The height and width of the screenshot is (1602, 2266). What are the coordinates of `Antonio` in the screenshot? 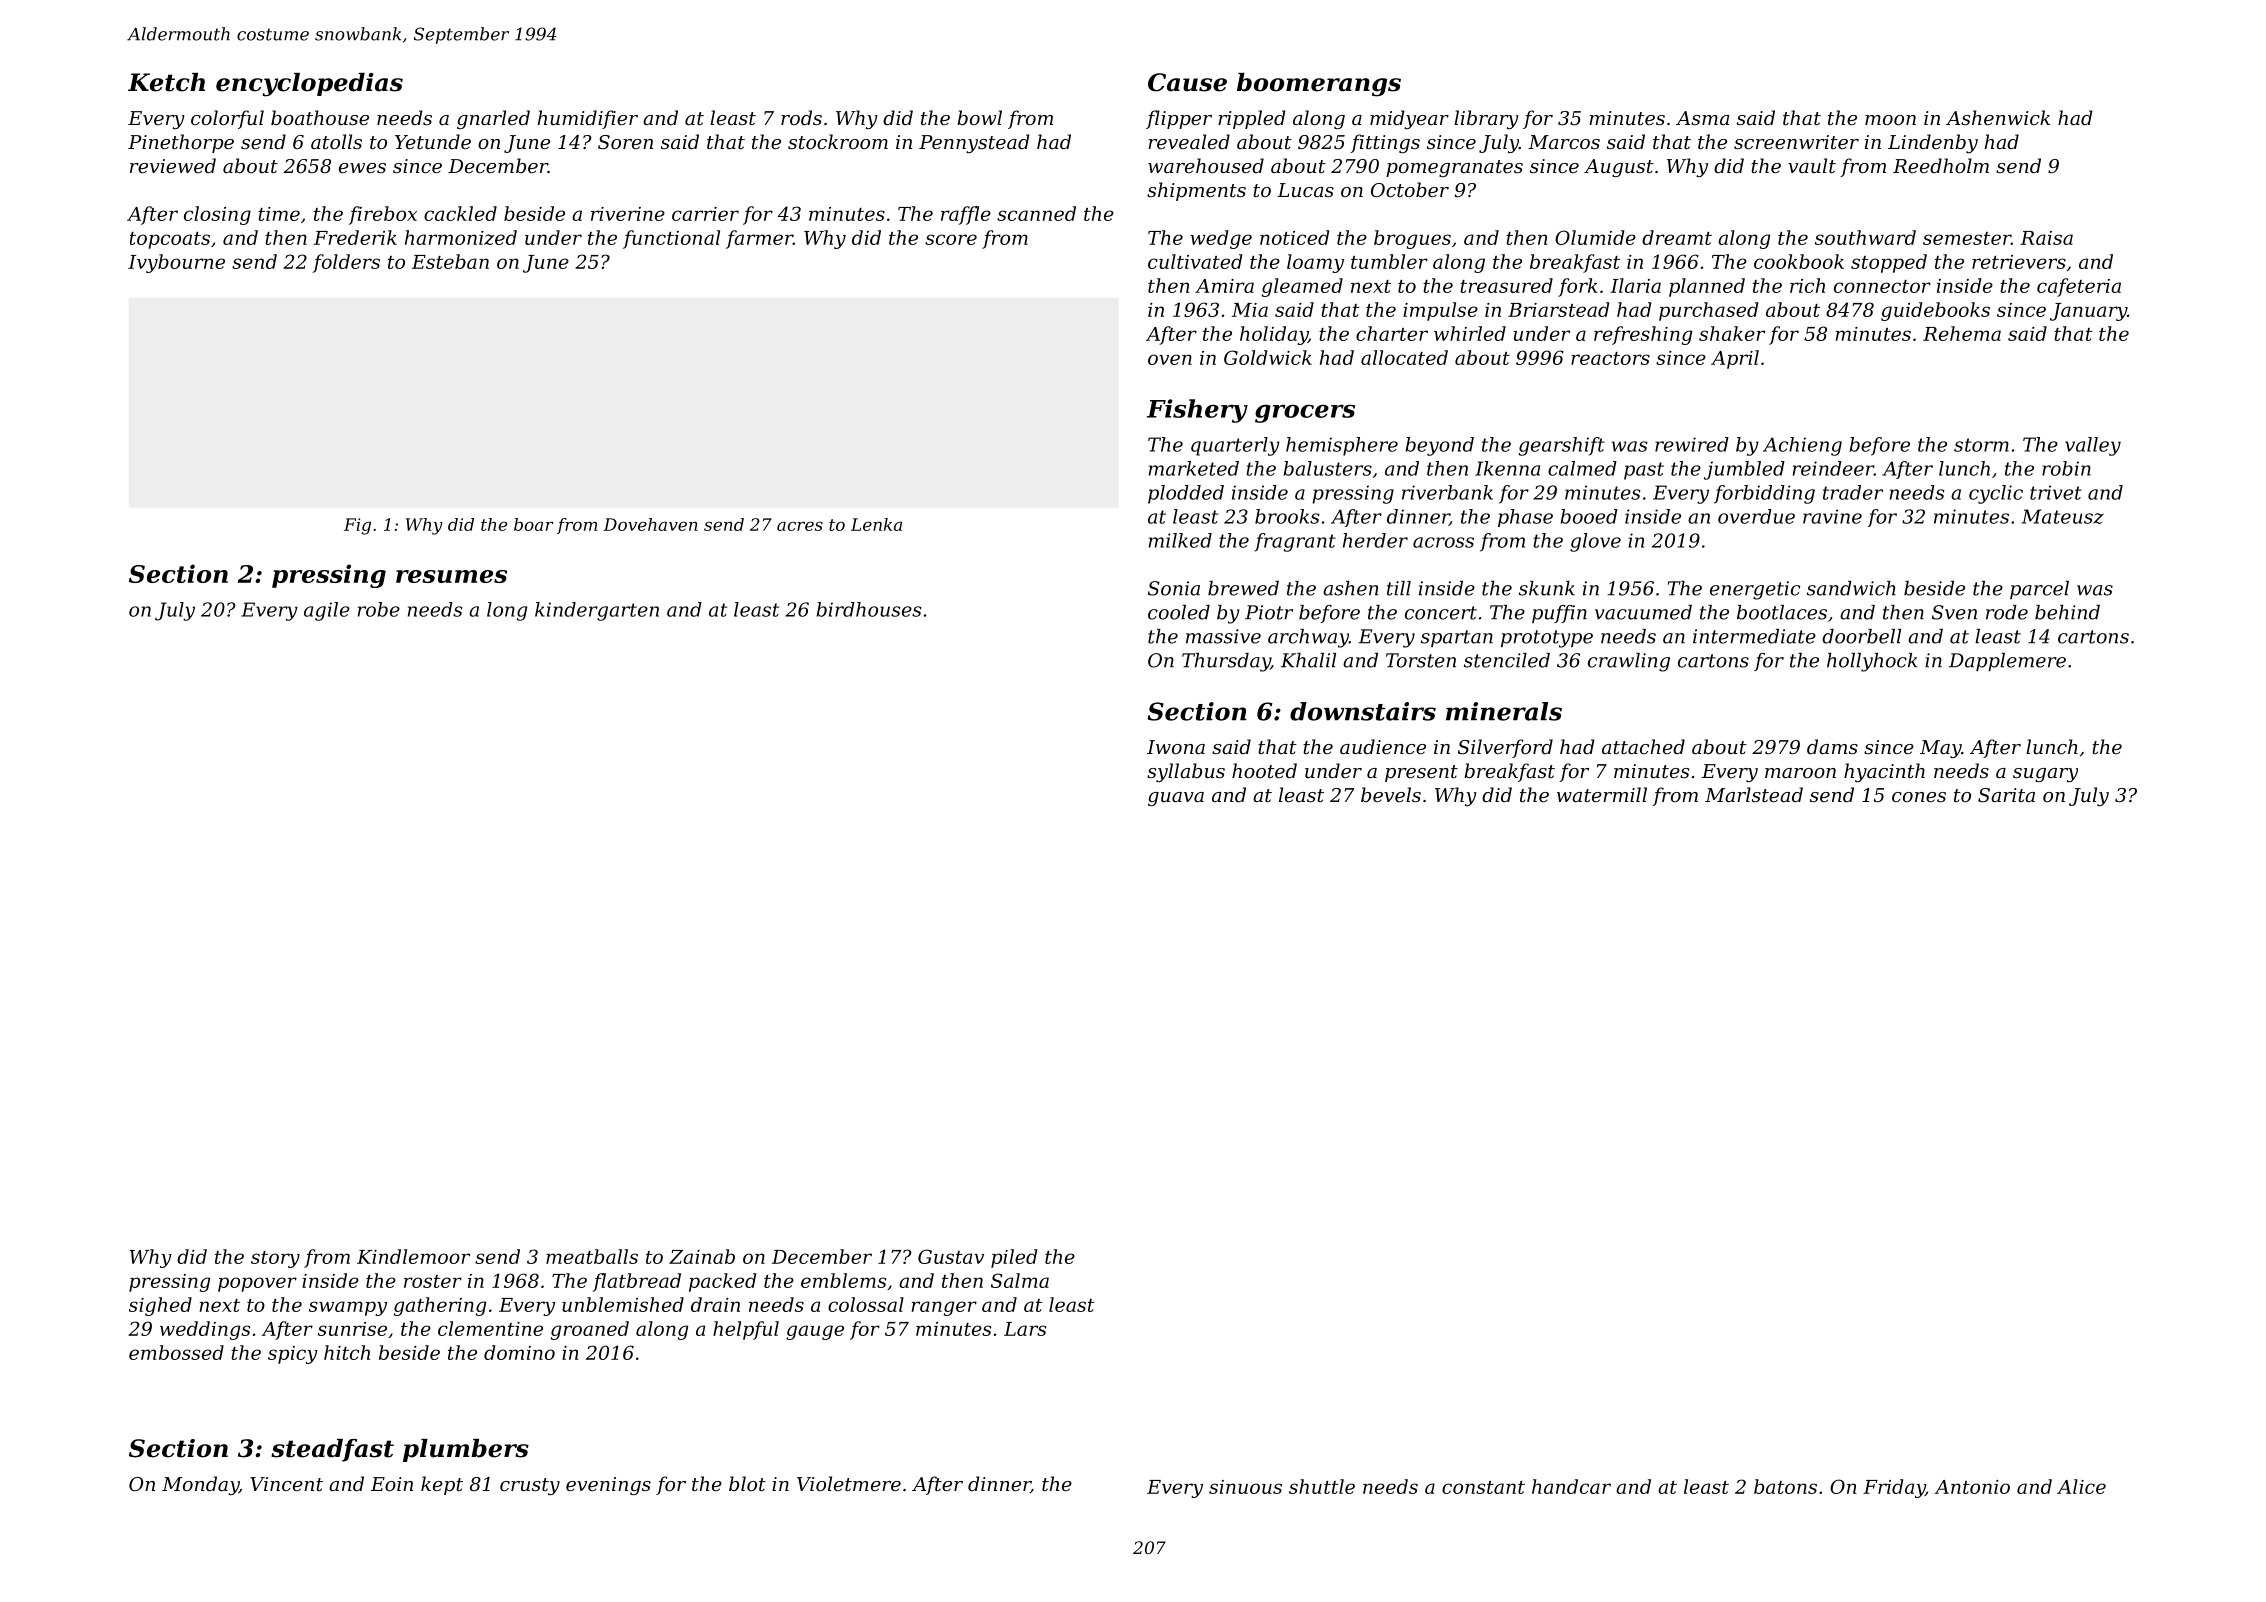 It's located at (1972, 1487).
